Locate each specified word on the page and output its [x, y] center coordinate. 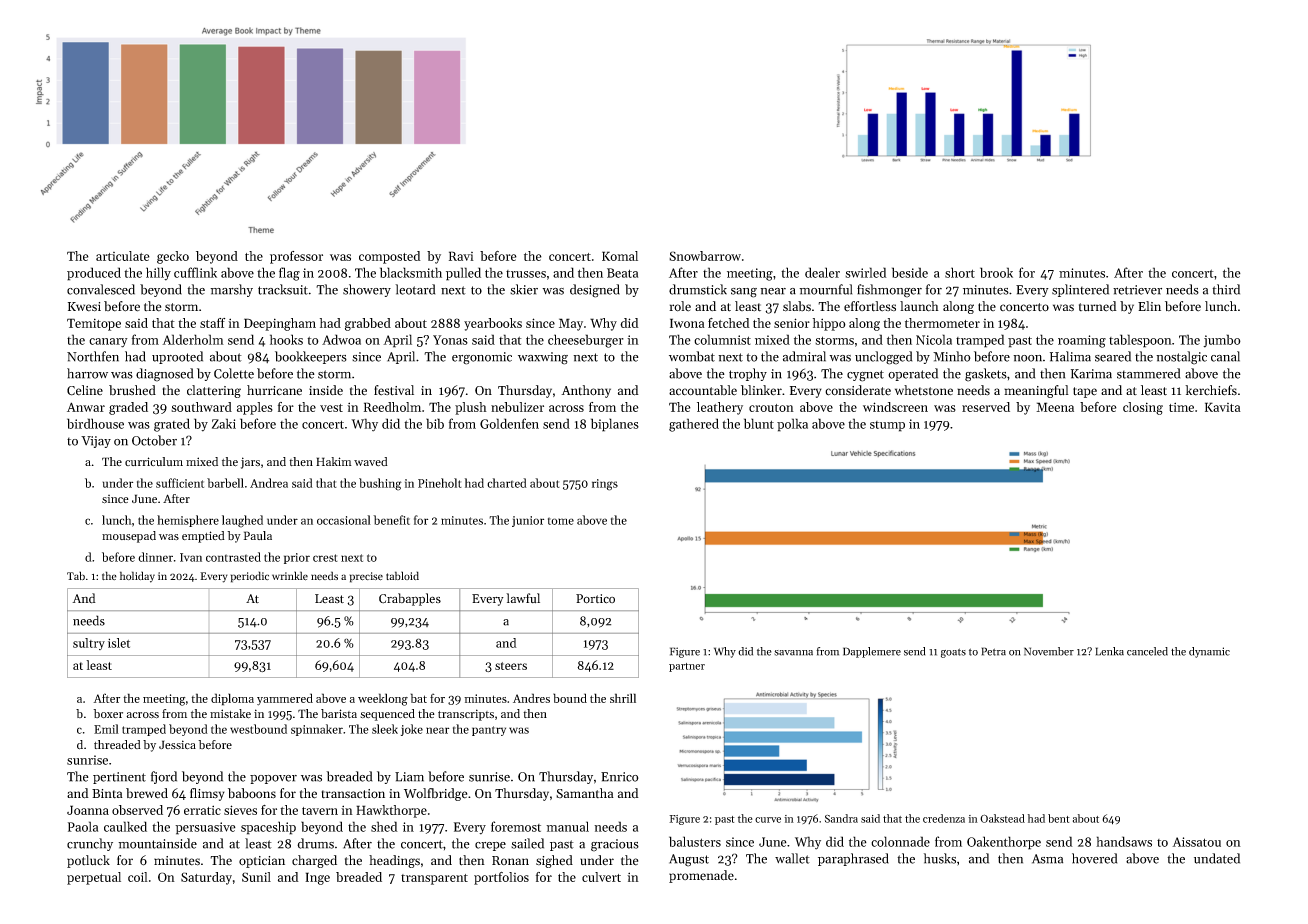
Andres [531, 698]
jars [250, 463]
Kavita [1223, 407]
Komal [620, 256]
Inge [317, 878]
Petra [994, 651]
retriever [1137, 290]
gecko [173, 257]
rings [605, 485]
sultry [89, 644]
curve [768, 820]
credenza [944, 818]
